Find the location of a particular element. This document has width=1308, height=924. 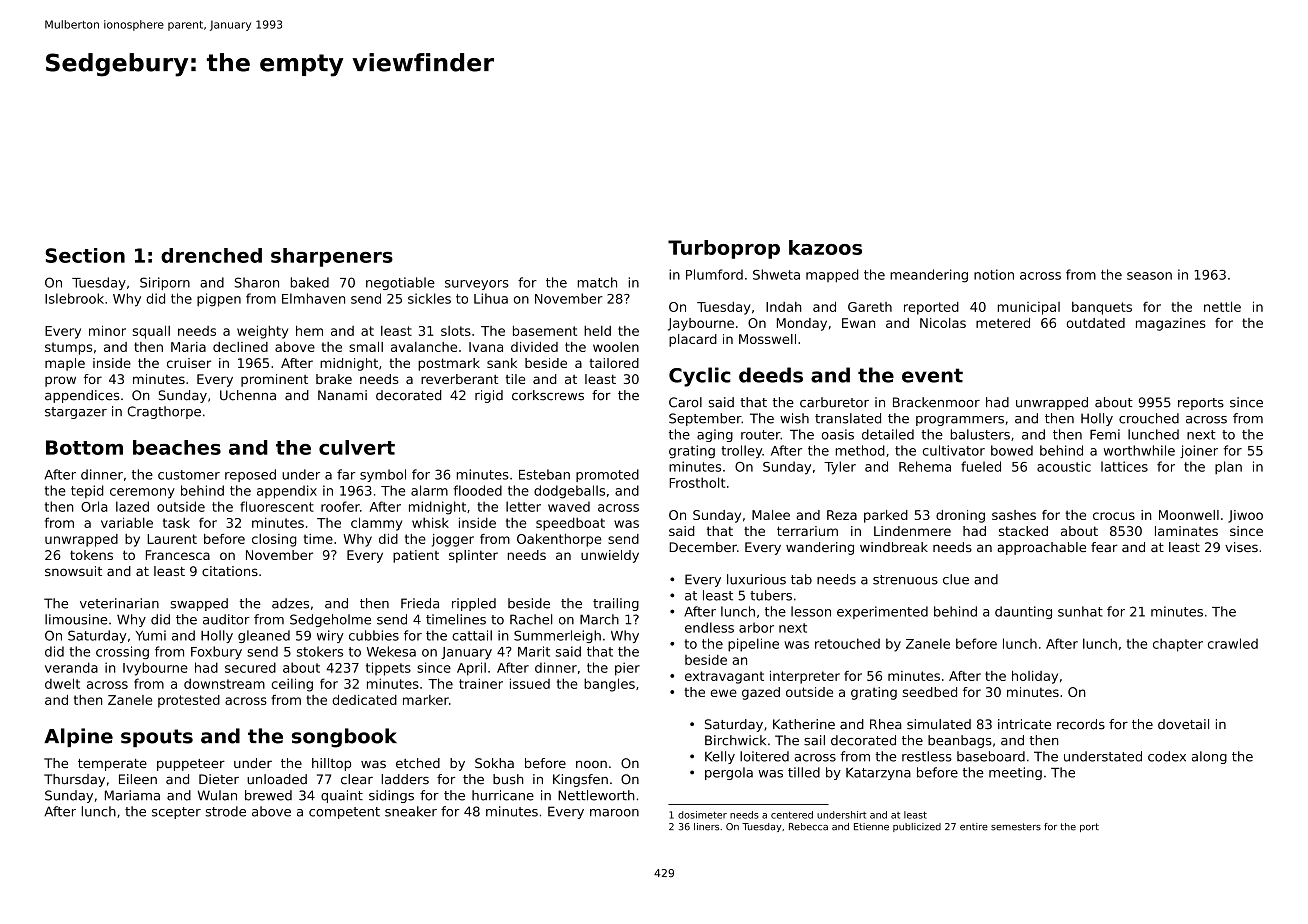

kazoos is located at coordinates (825, 247).
